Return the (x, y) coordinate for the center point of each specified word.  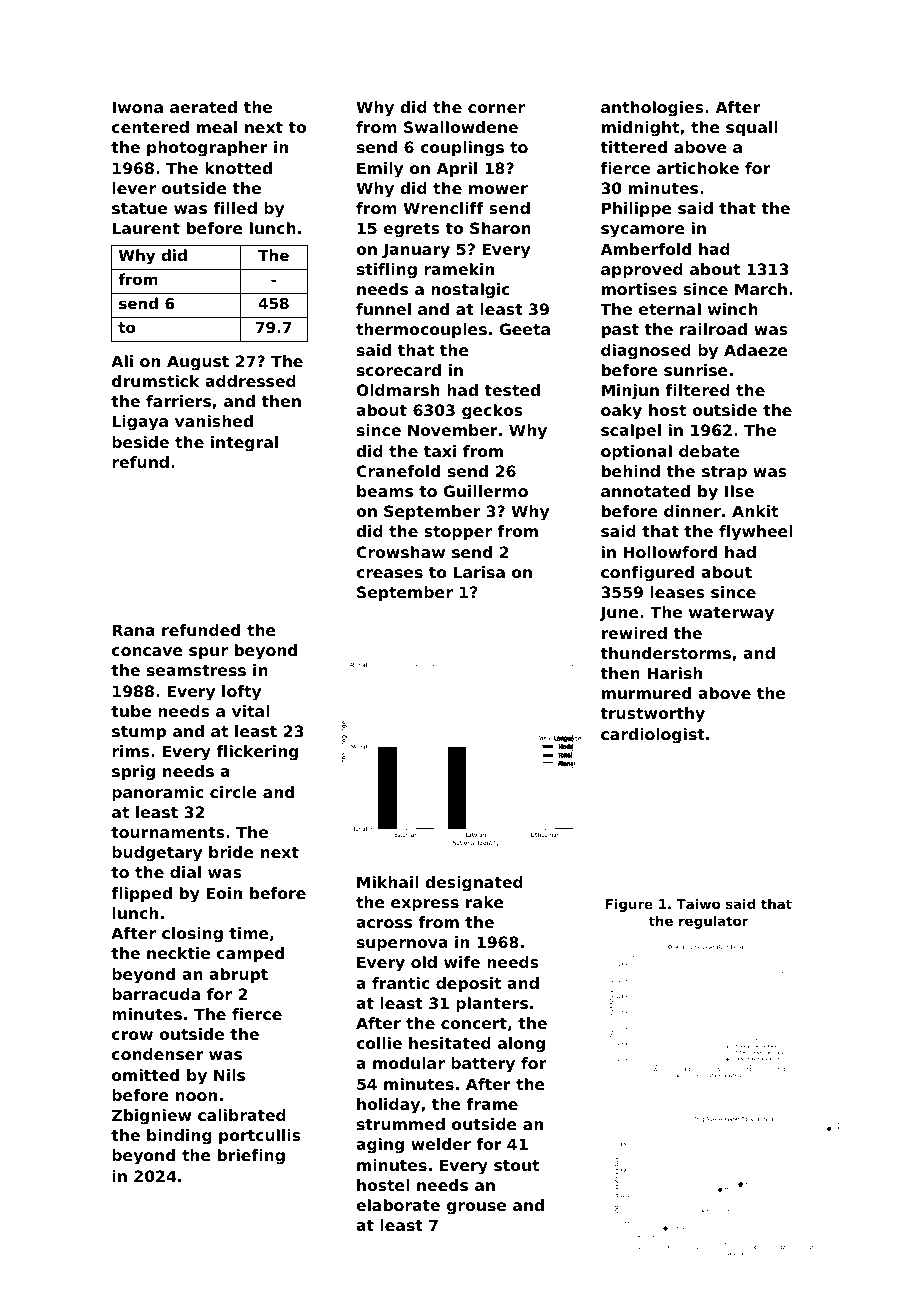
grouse (476, 1208)
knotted (238, 168)
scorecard (399, 370)
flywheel (756, 533)
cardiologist (653, 736)
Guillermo (486, 491)
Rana (133, 630)
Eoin (224, 893)
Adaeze (756, 350)
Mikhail (388, 882)
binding (179, 1137)
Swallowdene (461, 127)
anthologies (652, 109)
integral (244, 444)
